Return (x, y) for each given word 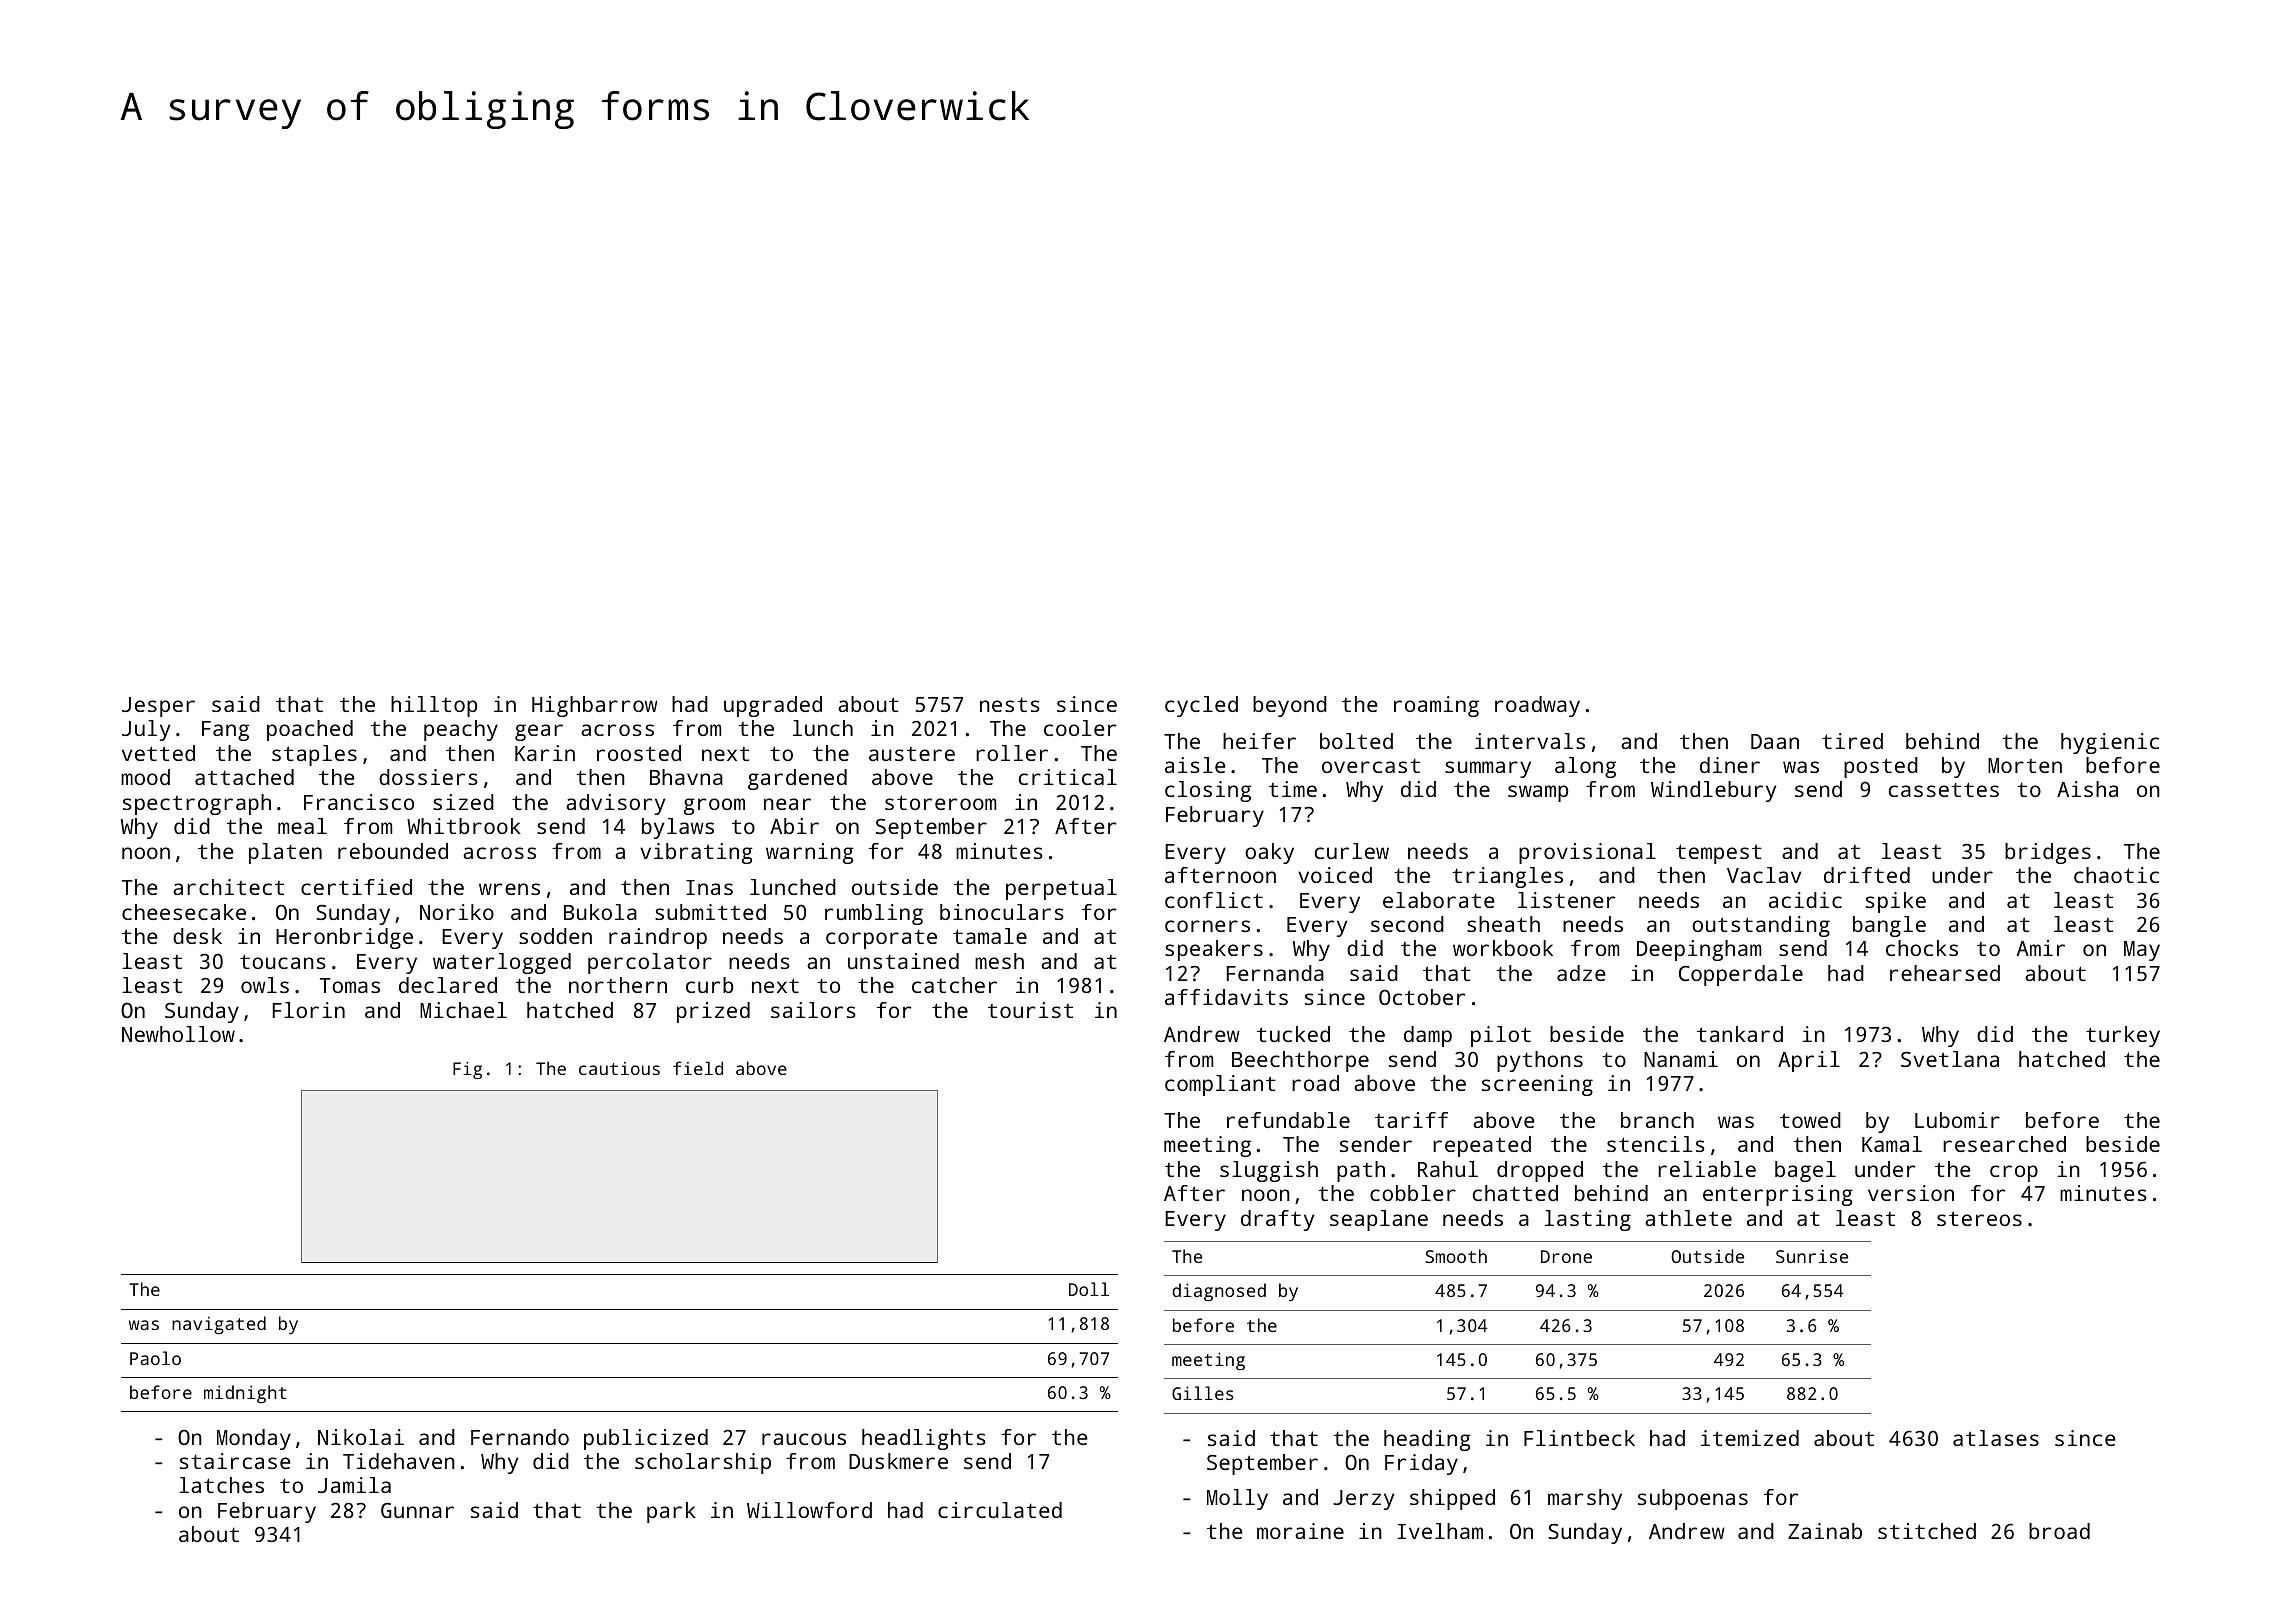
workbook (1503, 948)
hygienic (2110, 743)
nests (1009, 704)
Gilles (1203, 1393)
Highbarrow (595, 706)
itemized (1750, 1438)
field (698, 1068)
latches (221, 1485)
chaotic (2116, 875)
